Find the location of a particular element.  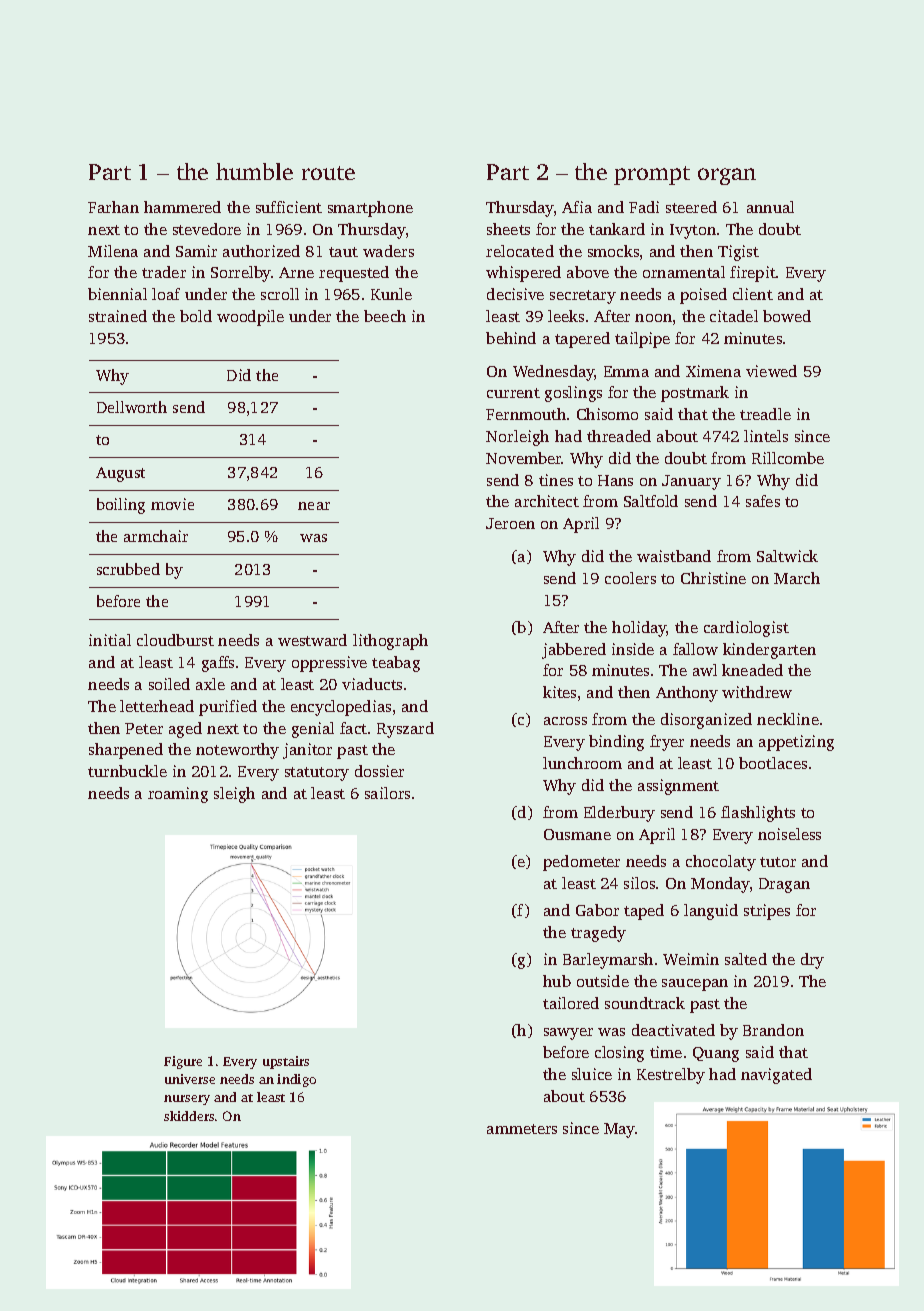

jabbered is located at coordinates (574, 651).
